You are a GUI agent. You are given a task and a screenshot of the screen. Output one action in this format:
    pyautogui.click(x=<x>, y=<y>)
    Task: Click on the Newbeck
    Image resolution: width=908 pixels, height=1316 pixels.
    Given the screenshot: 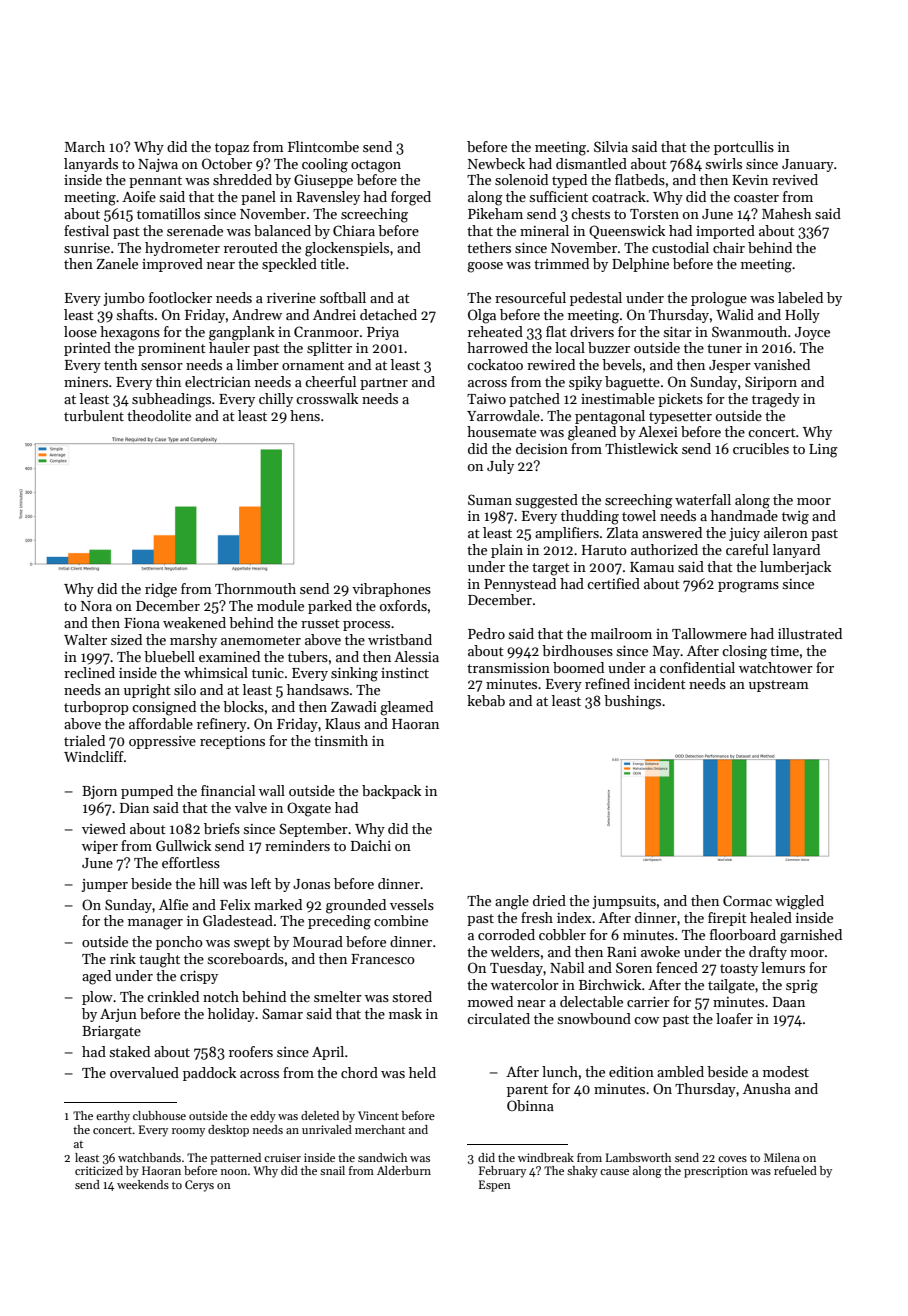 What is the action you would take?
    pyautogui.click(x=496, y=163)
